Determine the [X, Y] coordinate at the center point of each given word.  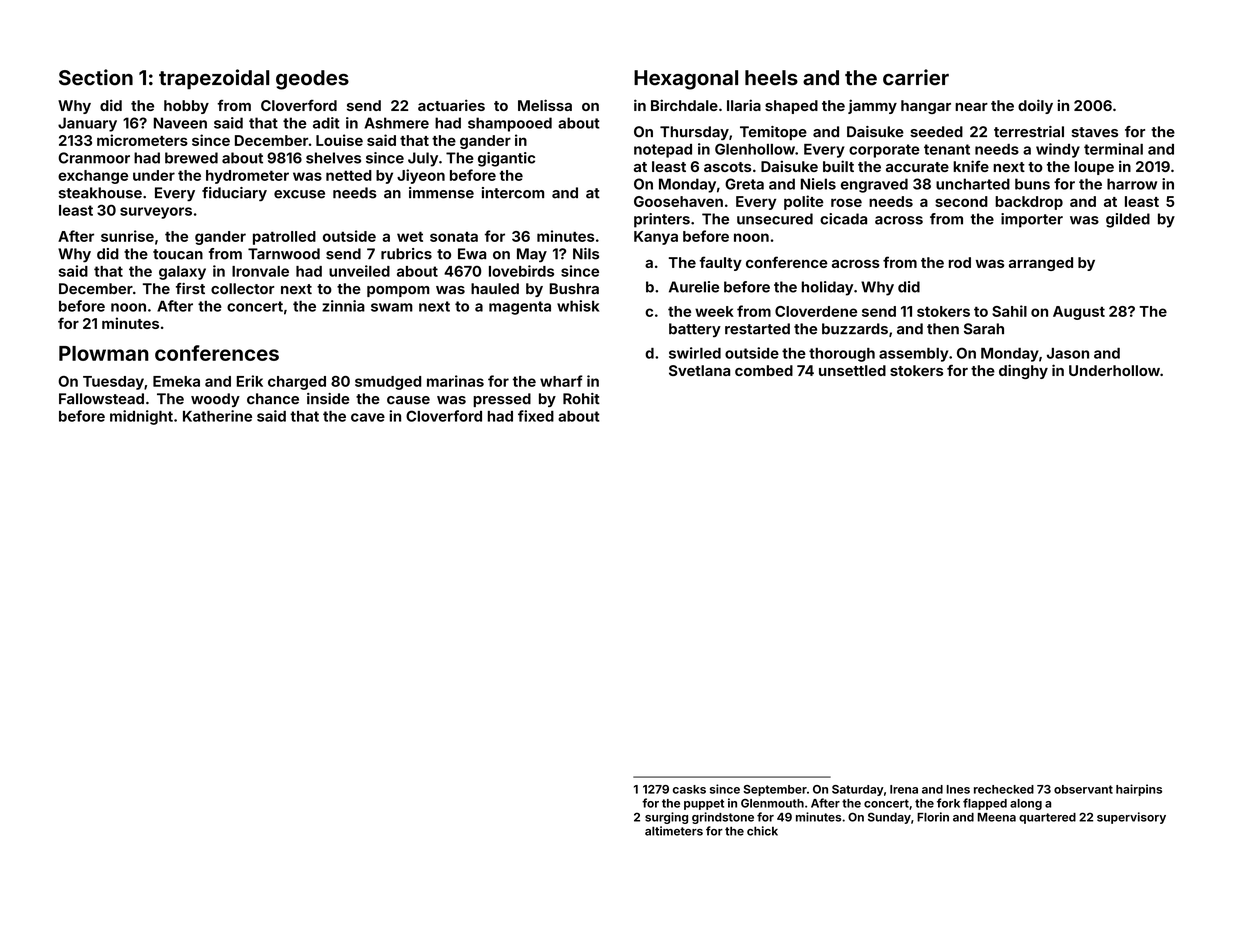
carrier [916, 77]
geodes [312, 80]
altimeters [674, 831]
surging [666, 818]
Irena [904, 789]
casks [689, 789]
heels [771, 78]
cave [368, 417]
